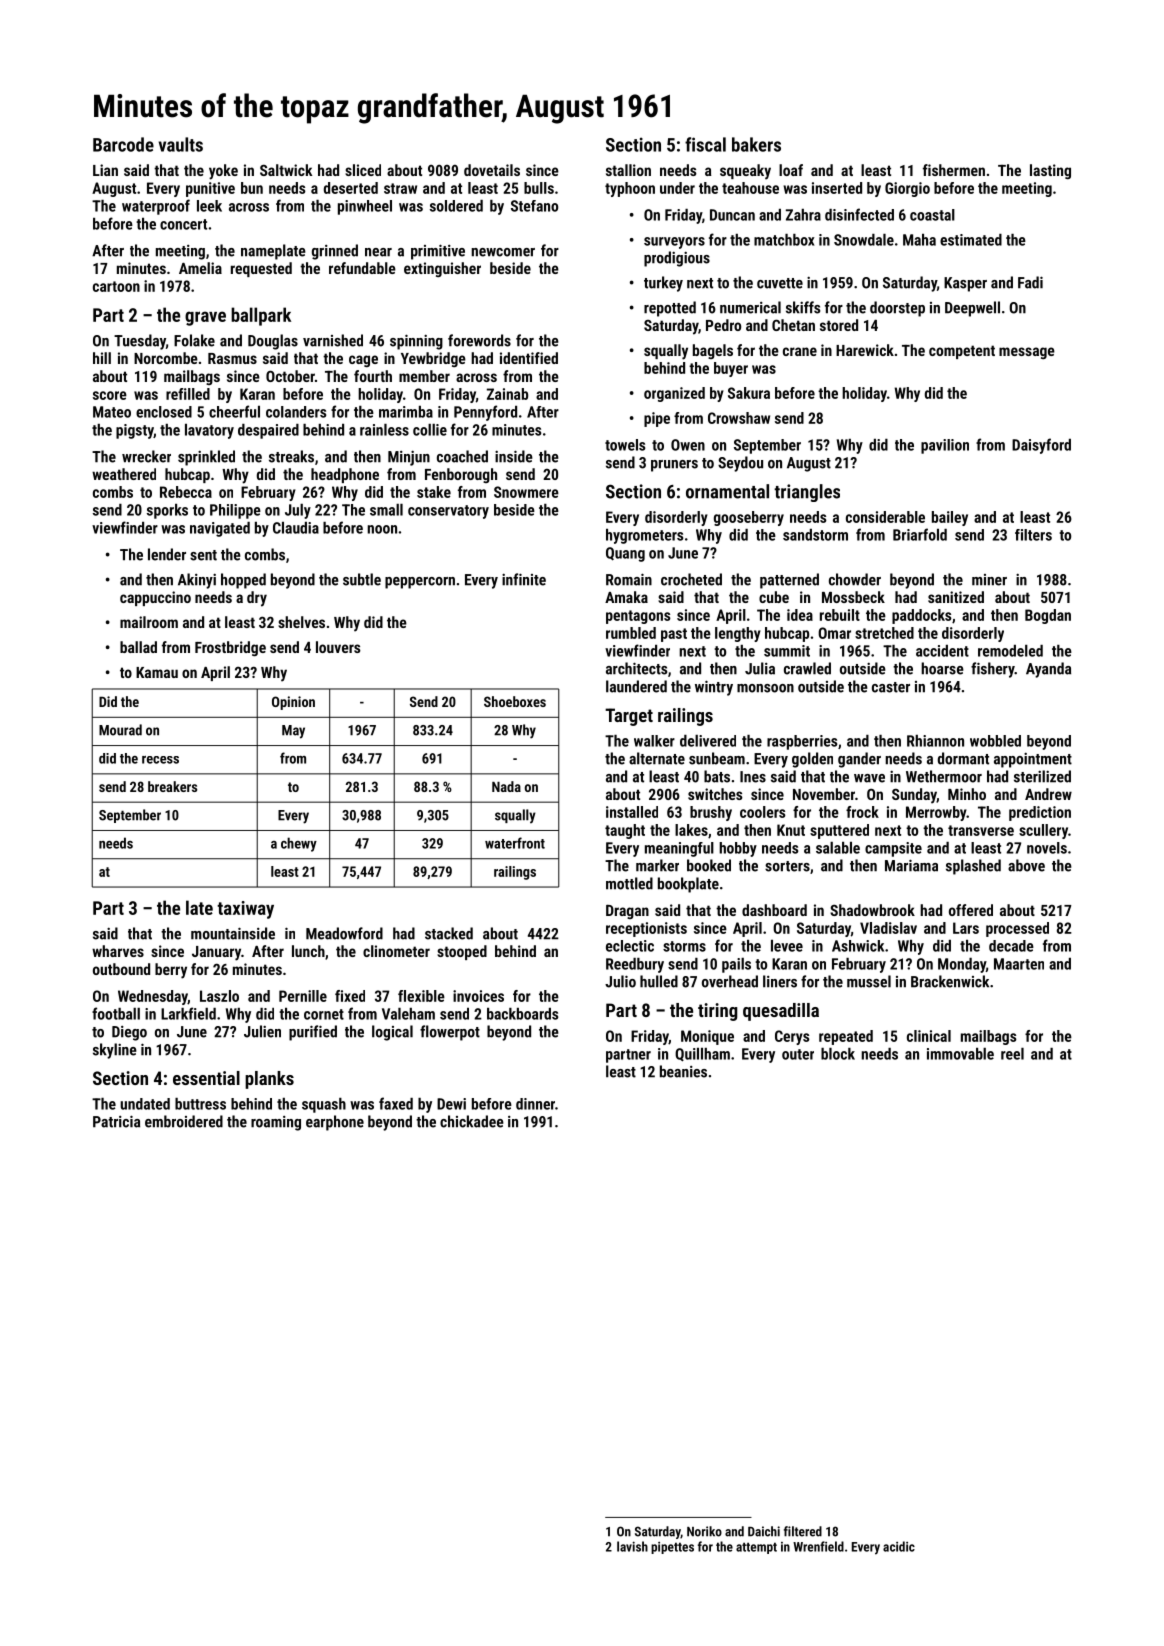  Describe the element at coordinates (529, 358) in the screenshot. I see `identified` at that location.
